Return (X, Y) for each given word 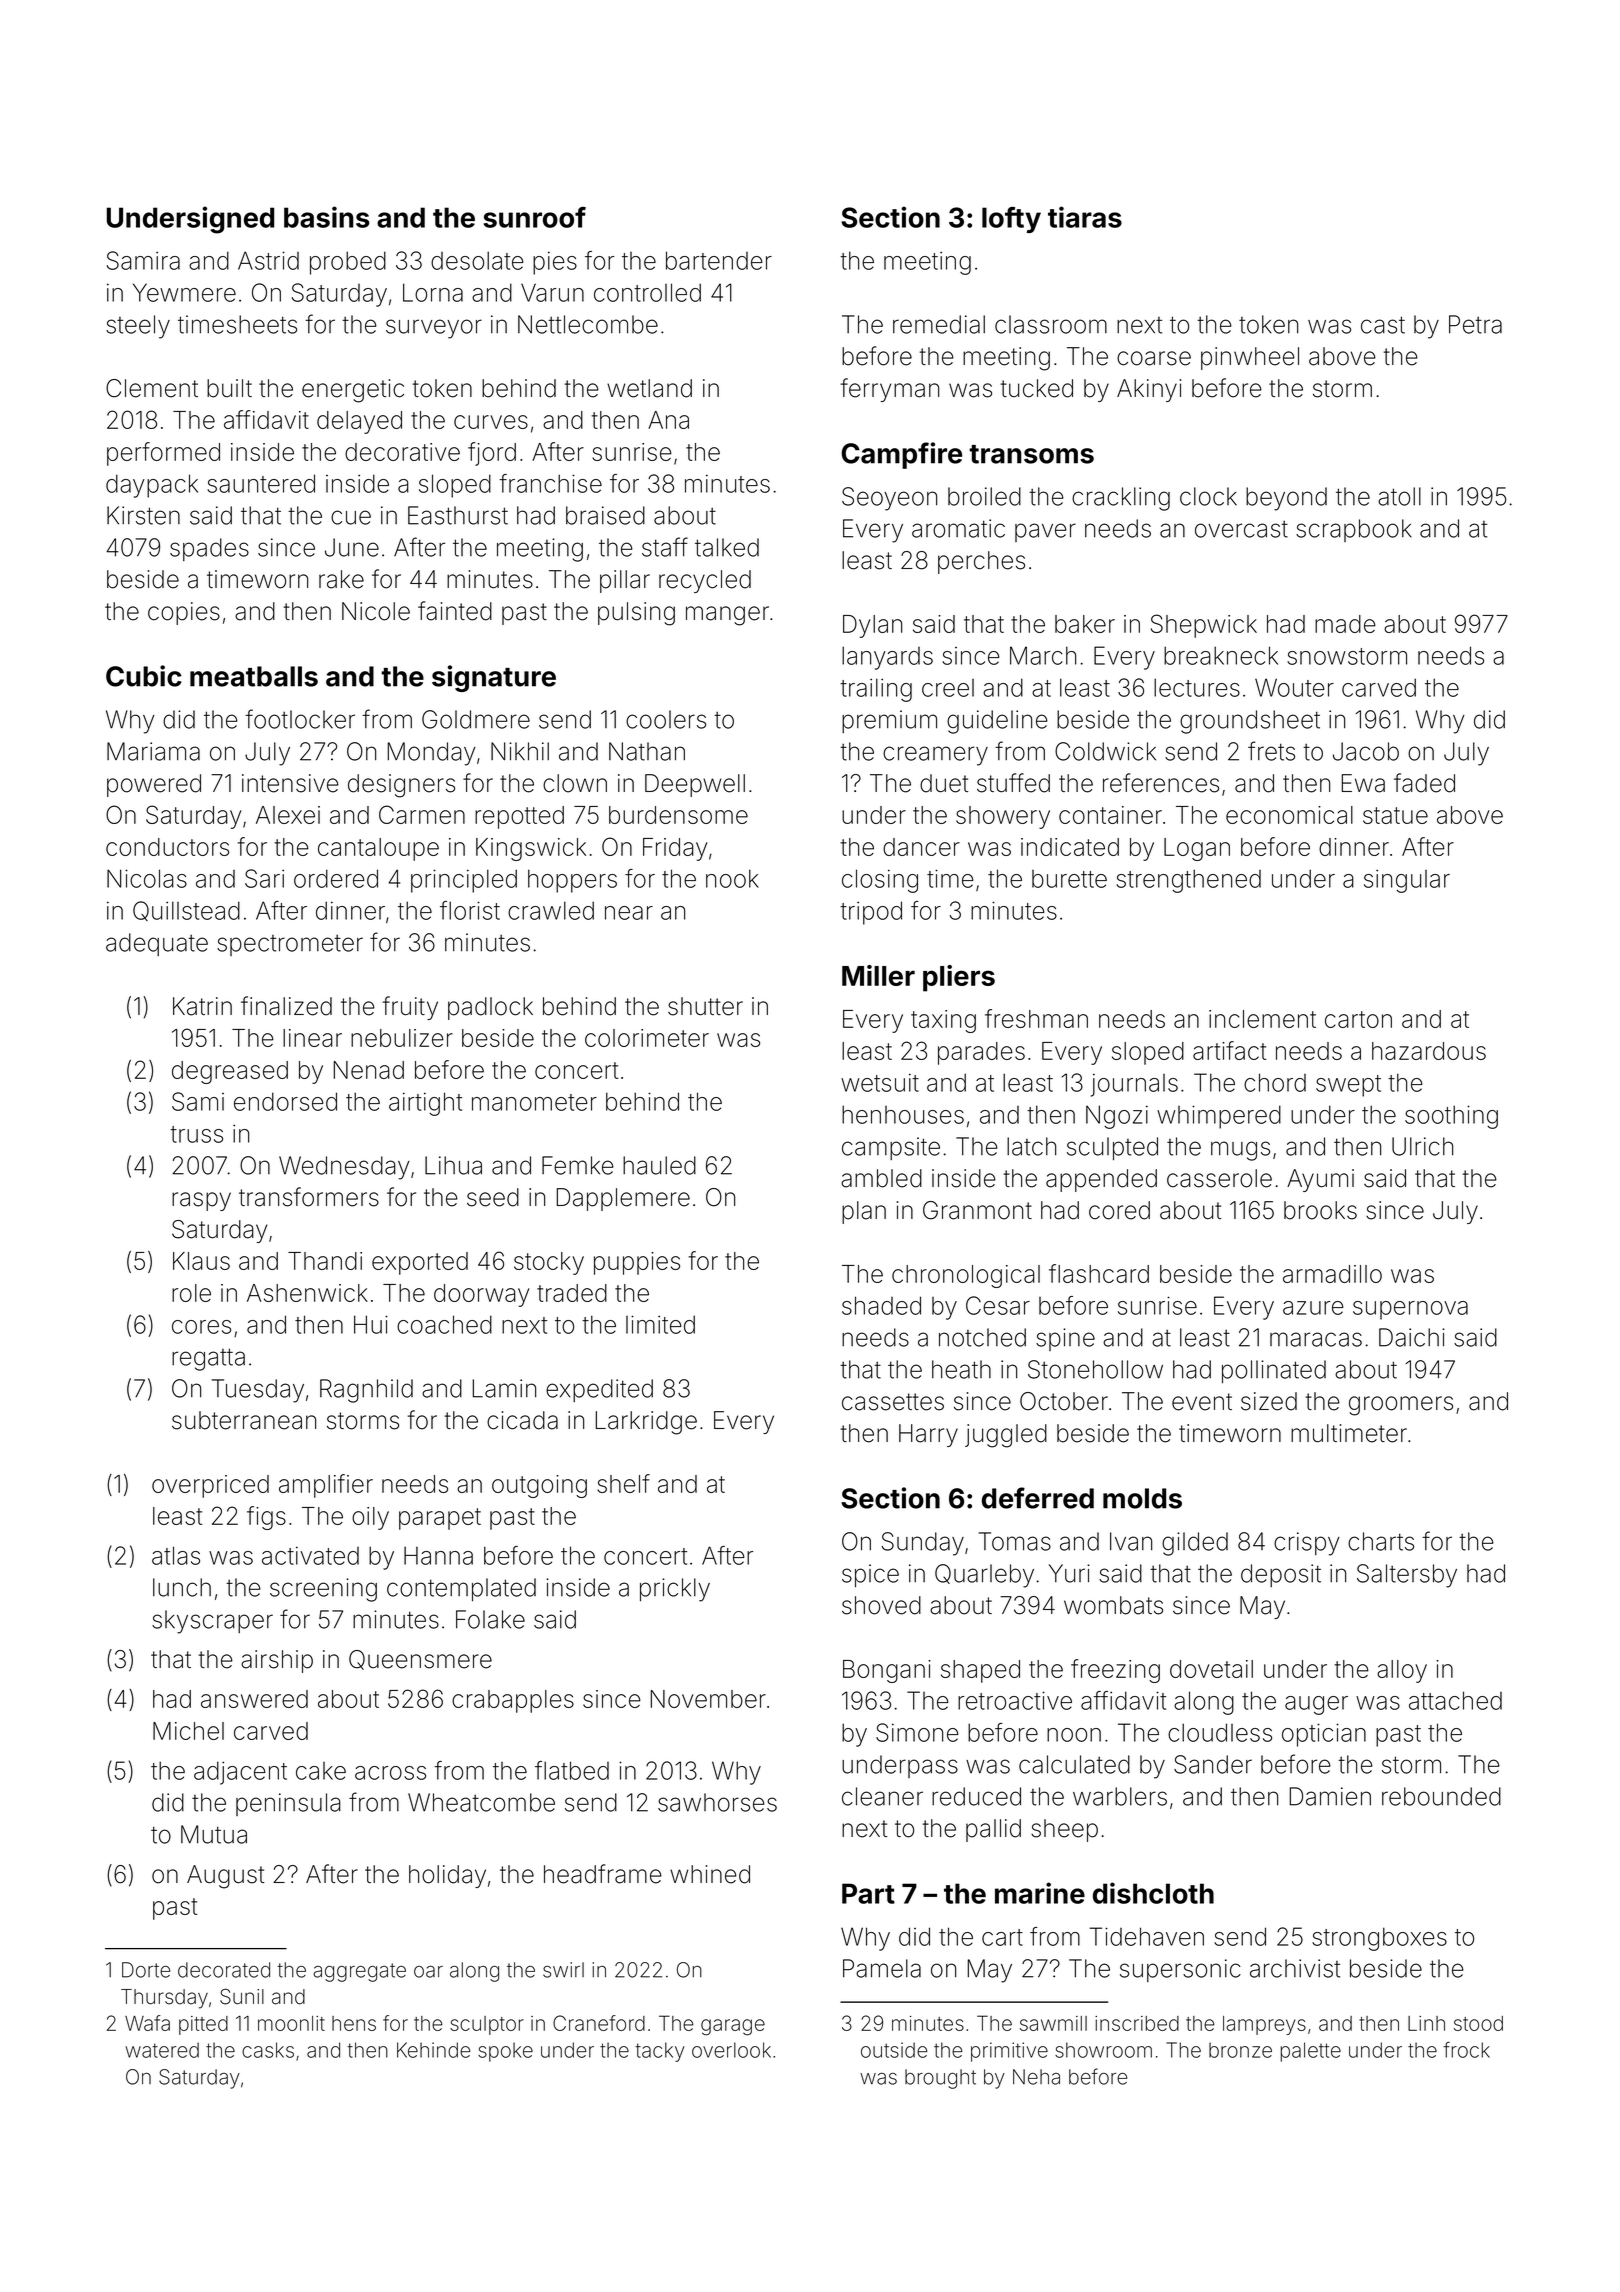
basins (326, 217)
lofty (1011, 220)
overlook (731, 2050)
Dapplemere (623, 1199)
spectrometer (290, 945)
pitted (203, 2025)
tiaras (1085, 217)
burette (1069, 879)
